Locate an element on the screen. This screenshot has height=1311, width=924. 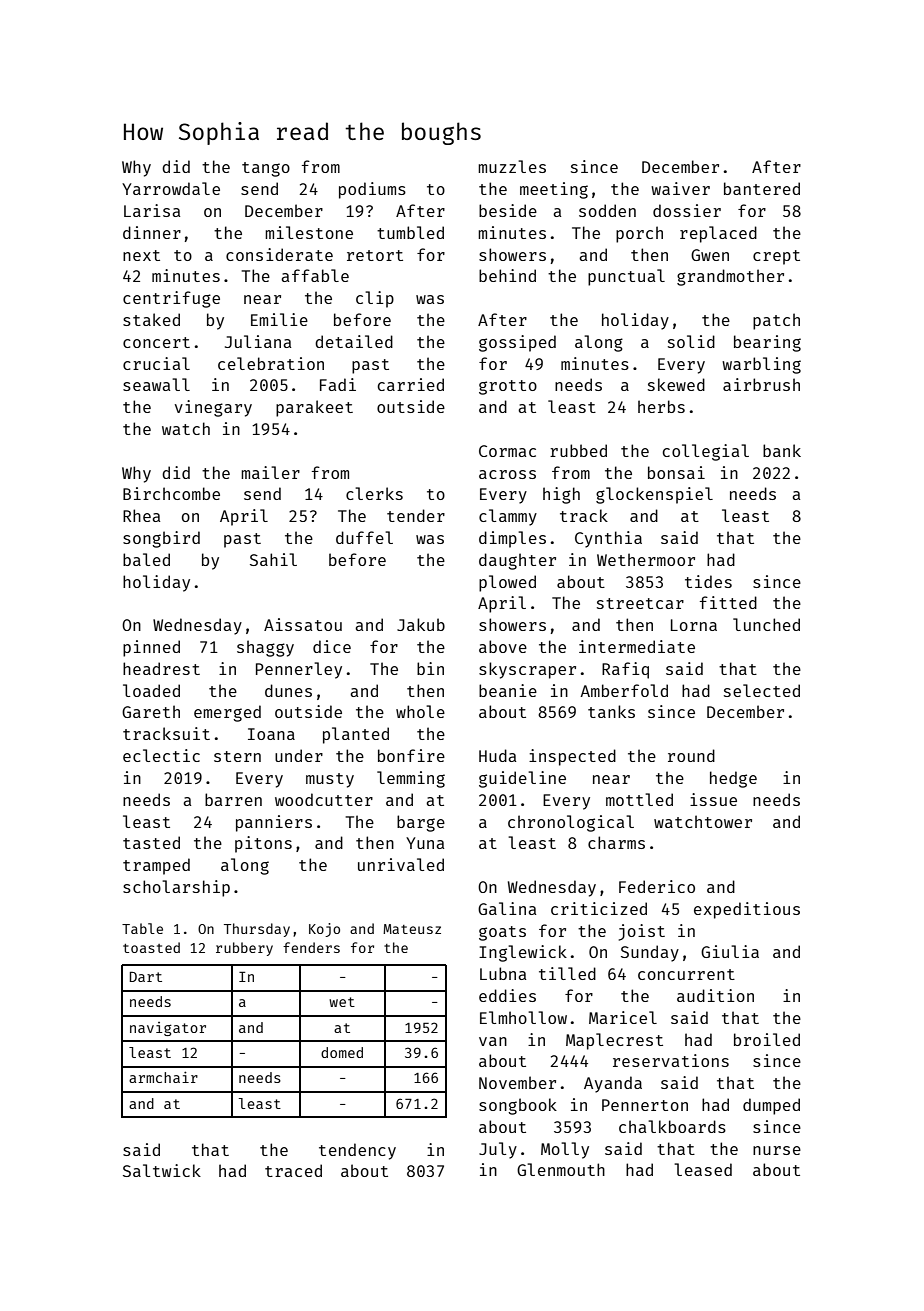
muzzles is located at coordinates (512, 166).
